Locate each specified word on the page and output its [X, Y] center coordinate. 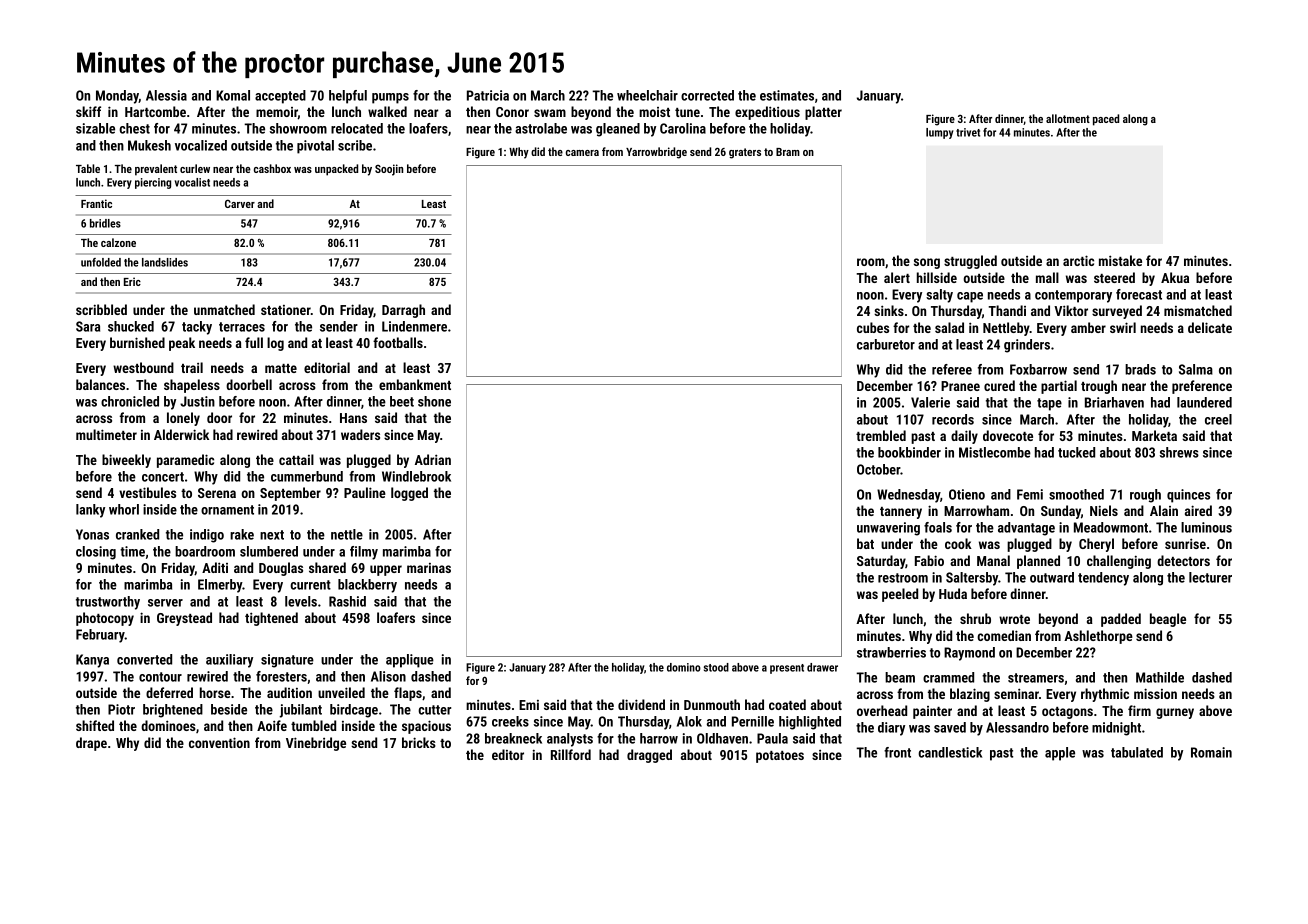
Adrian [433, 459]
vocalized [201, 145]
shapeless [192, 386]
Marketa [1154, 435]
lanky [90, 511]
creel [1218, 419]
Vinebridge [316, 744]
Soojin [389, 170]
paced [1106, 120]
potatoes [780, 757]
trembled [881, 435]
